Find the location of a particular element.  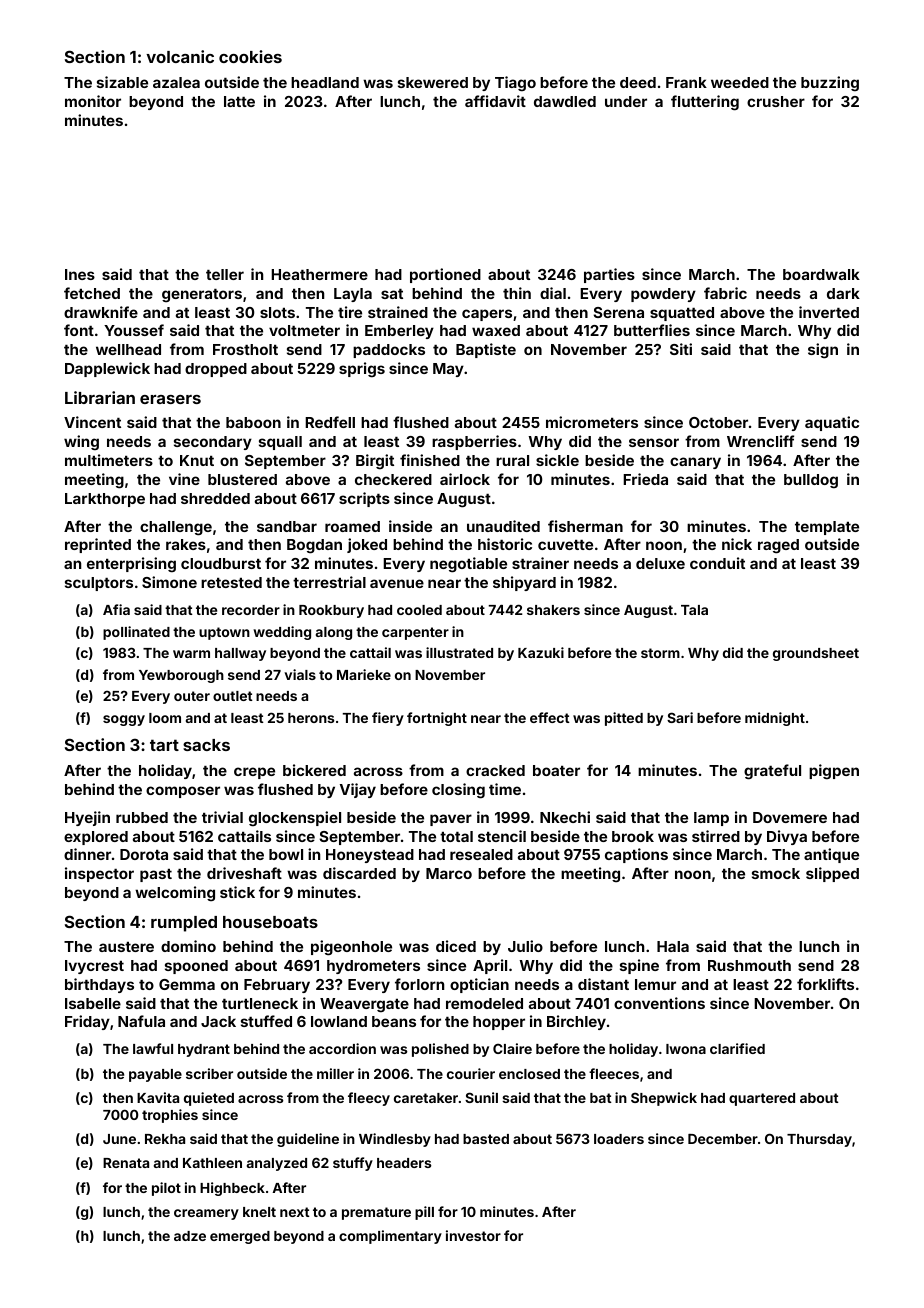

voltmeter is located at coordinates (304, 330).
